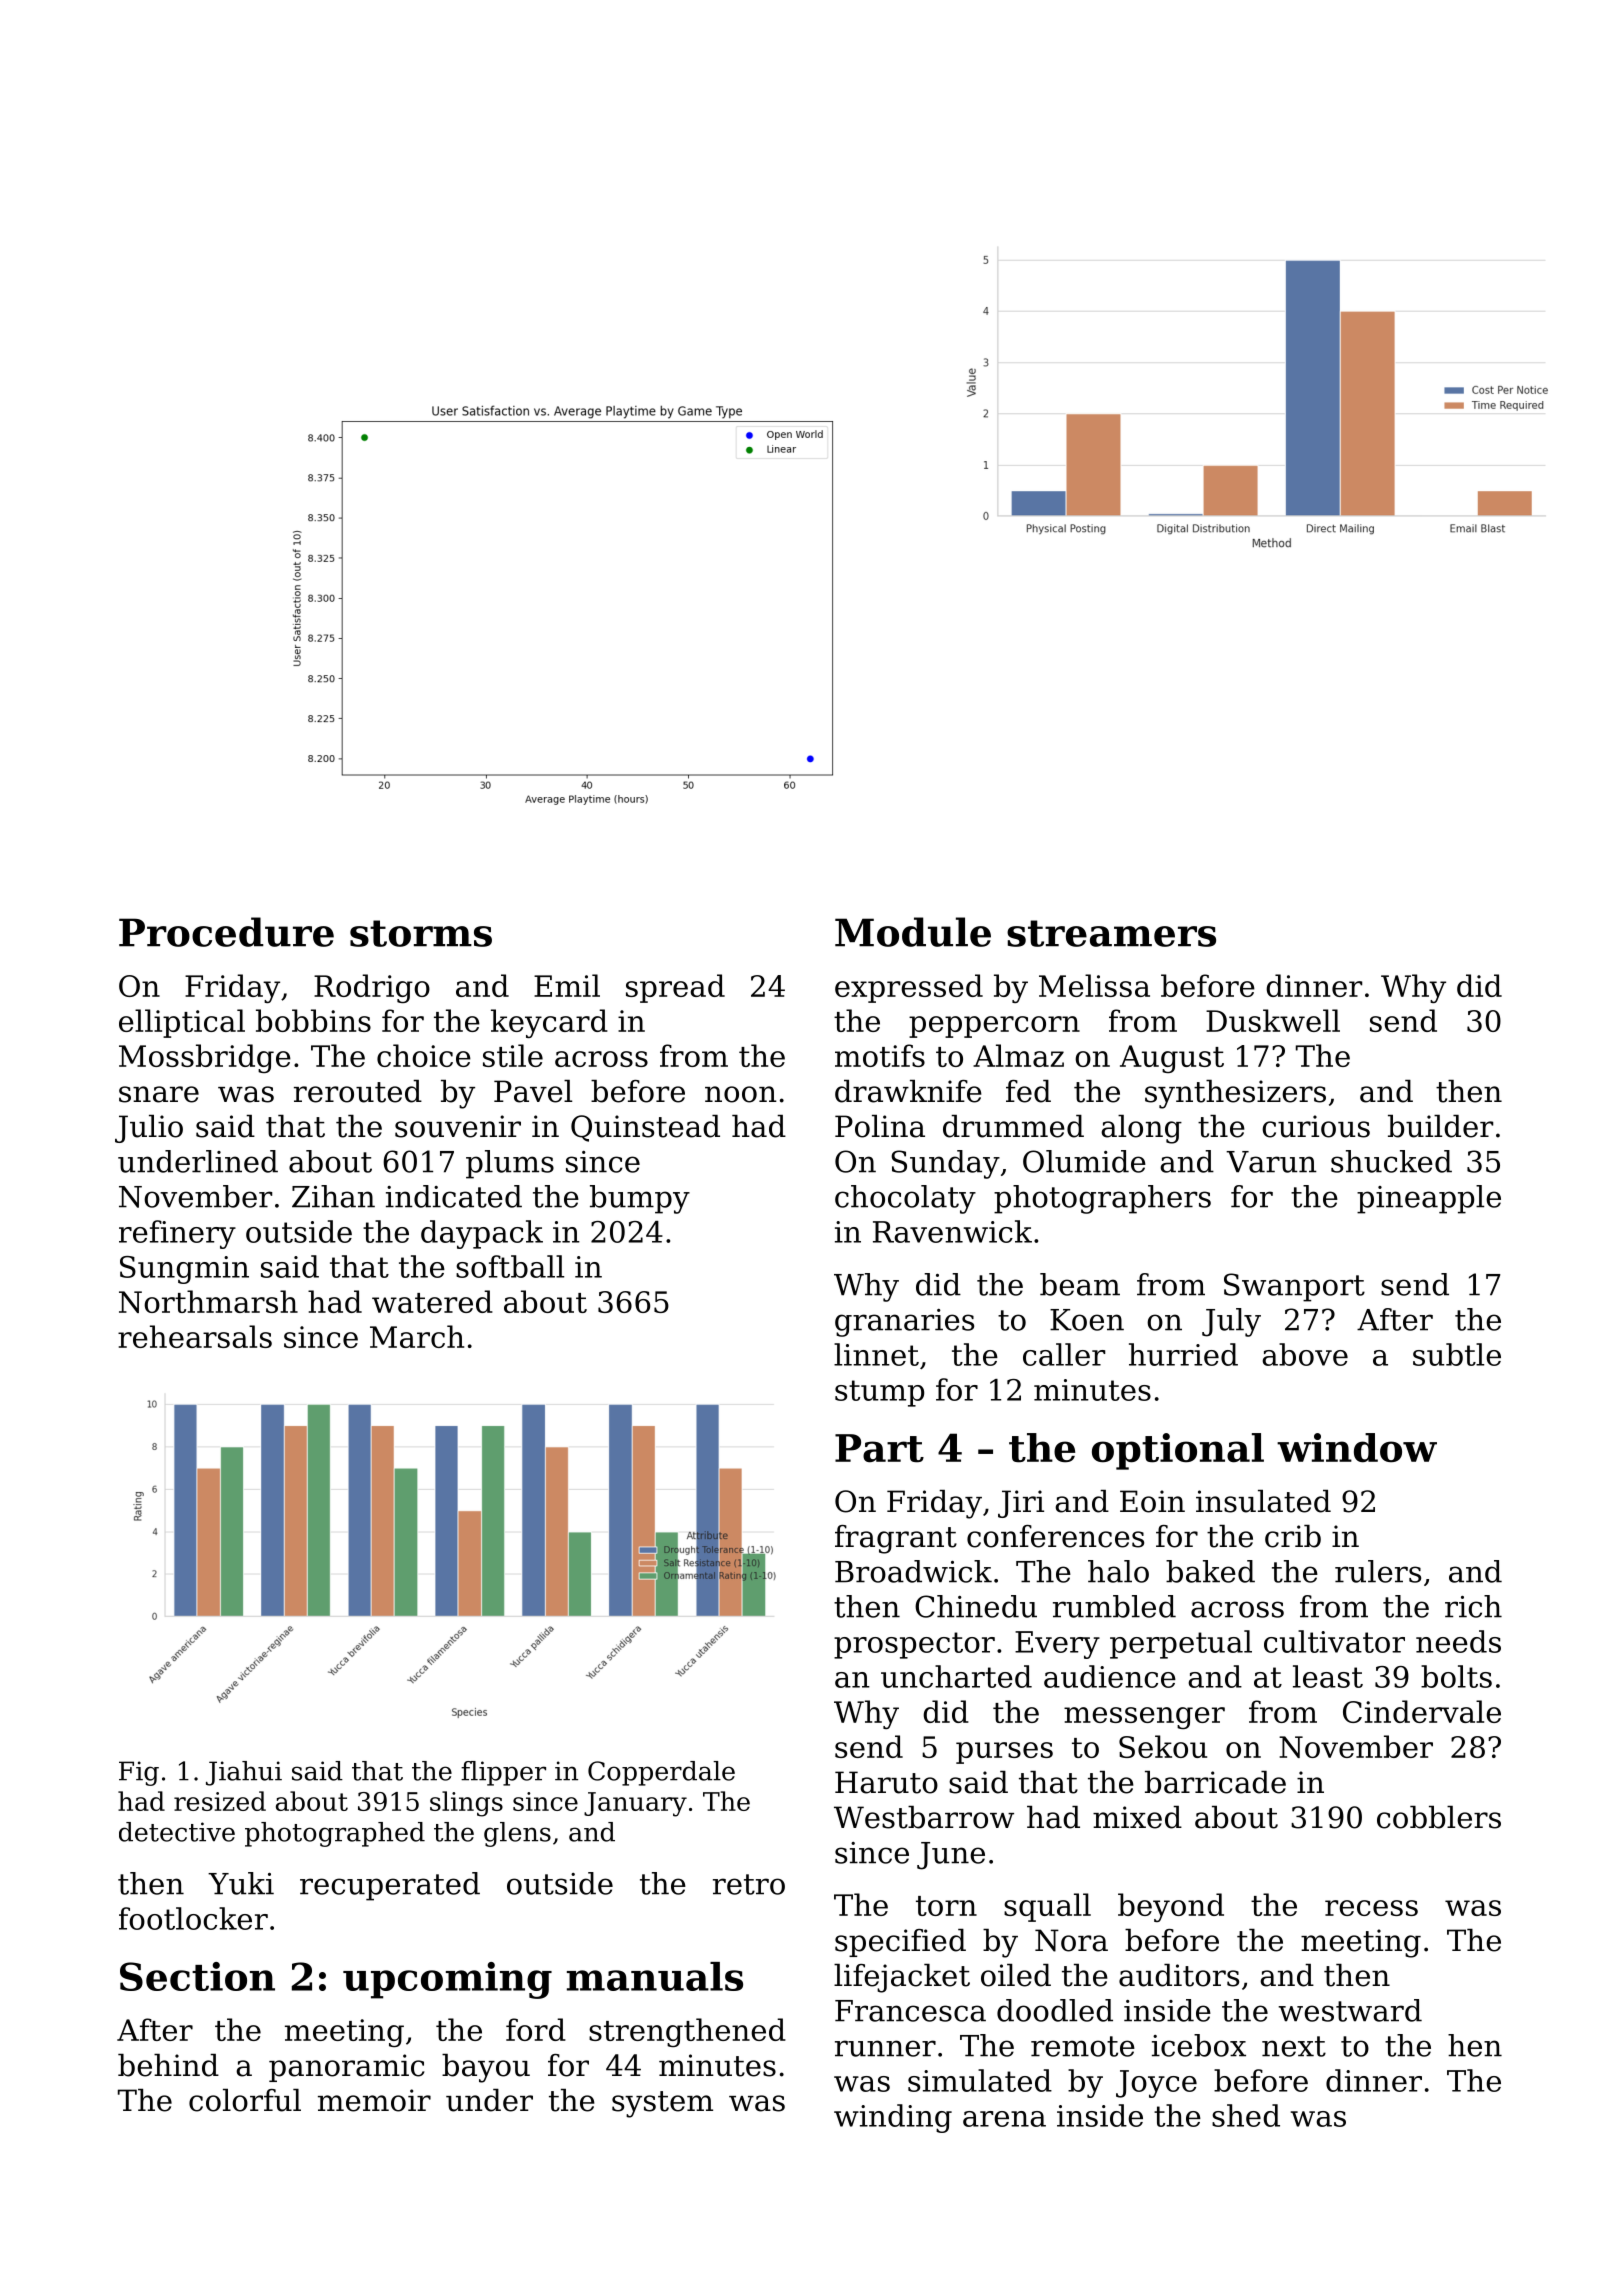 The image size is (1620, 2292). What do you see at coordinates (1429, 1199) in the screenshot?
I see `pineapple` at bounding box center [1429, 1199].
